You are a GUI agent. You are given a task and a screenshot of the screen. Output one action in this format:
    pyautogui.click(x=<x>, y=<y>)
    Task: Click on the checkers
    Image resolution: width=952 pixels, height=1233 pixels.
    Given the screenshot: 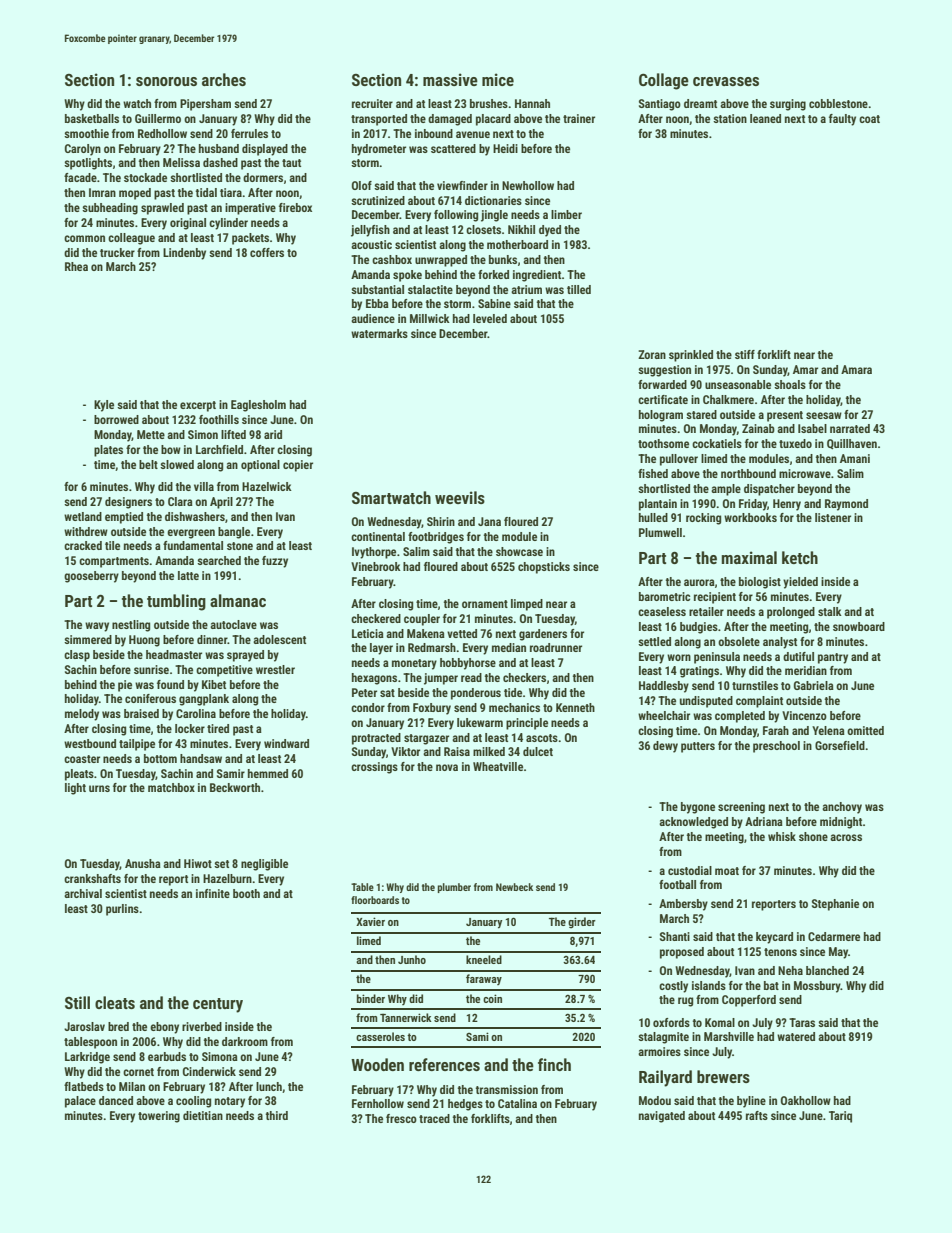 What is the action you would take?
    pyautogui.click(x=524, y=677)
